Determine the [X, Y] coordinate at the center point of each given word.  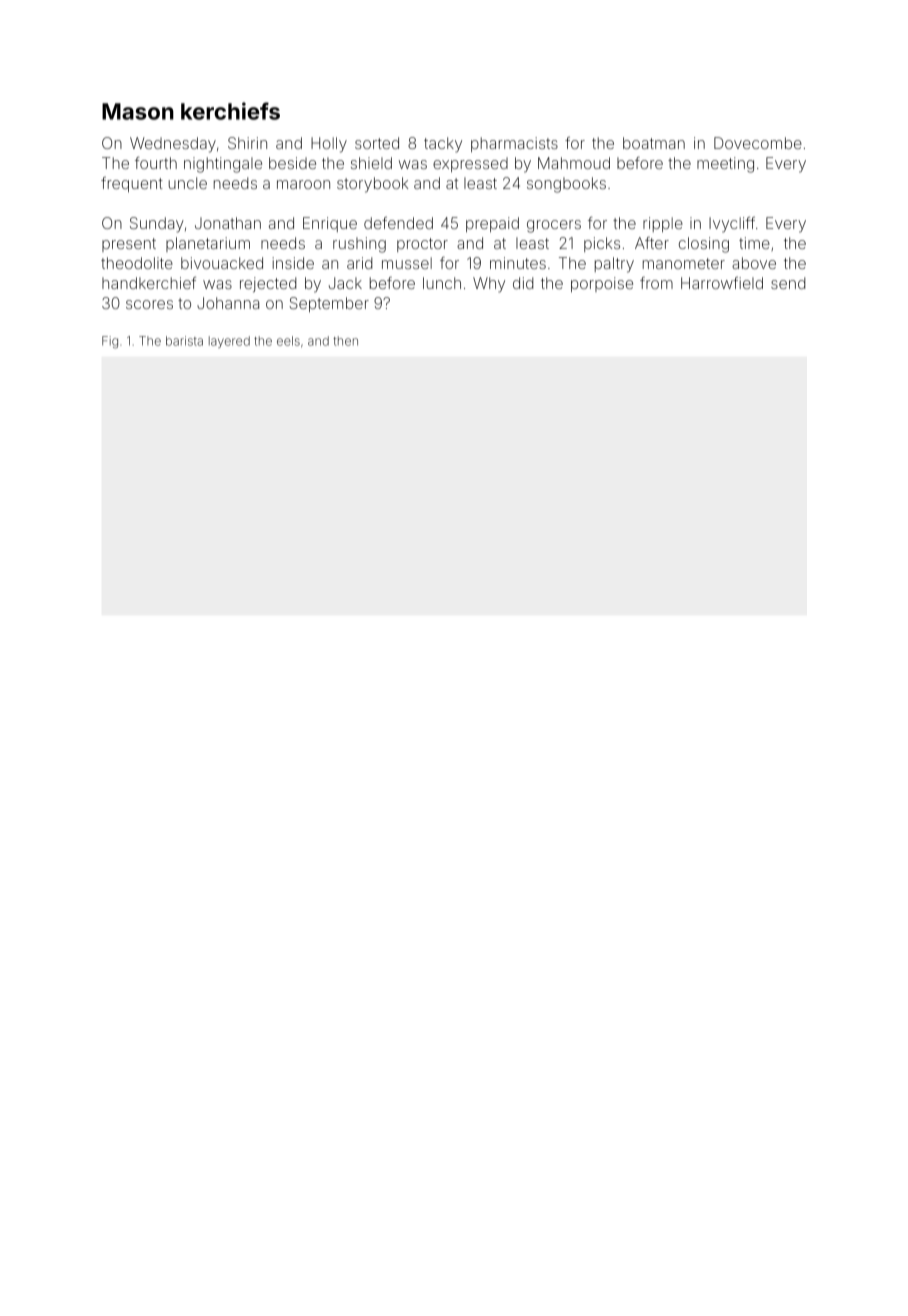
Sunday [157, 225]
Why [489, 285]
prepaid [492, 224]
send [788, 283]
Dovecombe [758, 143]
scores [149, 304]
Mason [138, 111]
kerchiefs [230, 111]
